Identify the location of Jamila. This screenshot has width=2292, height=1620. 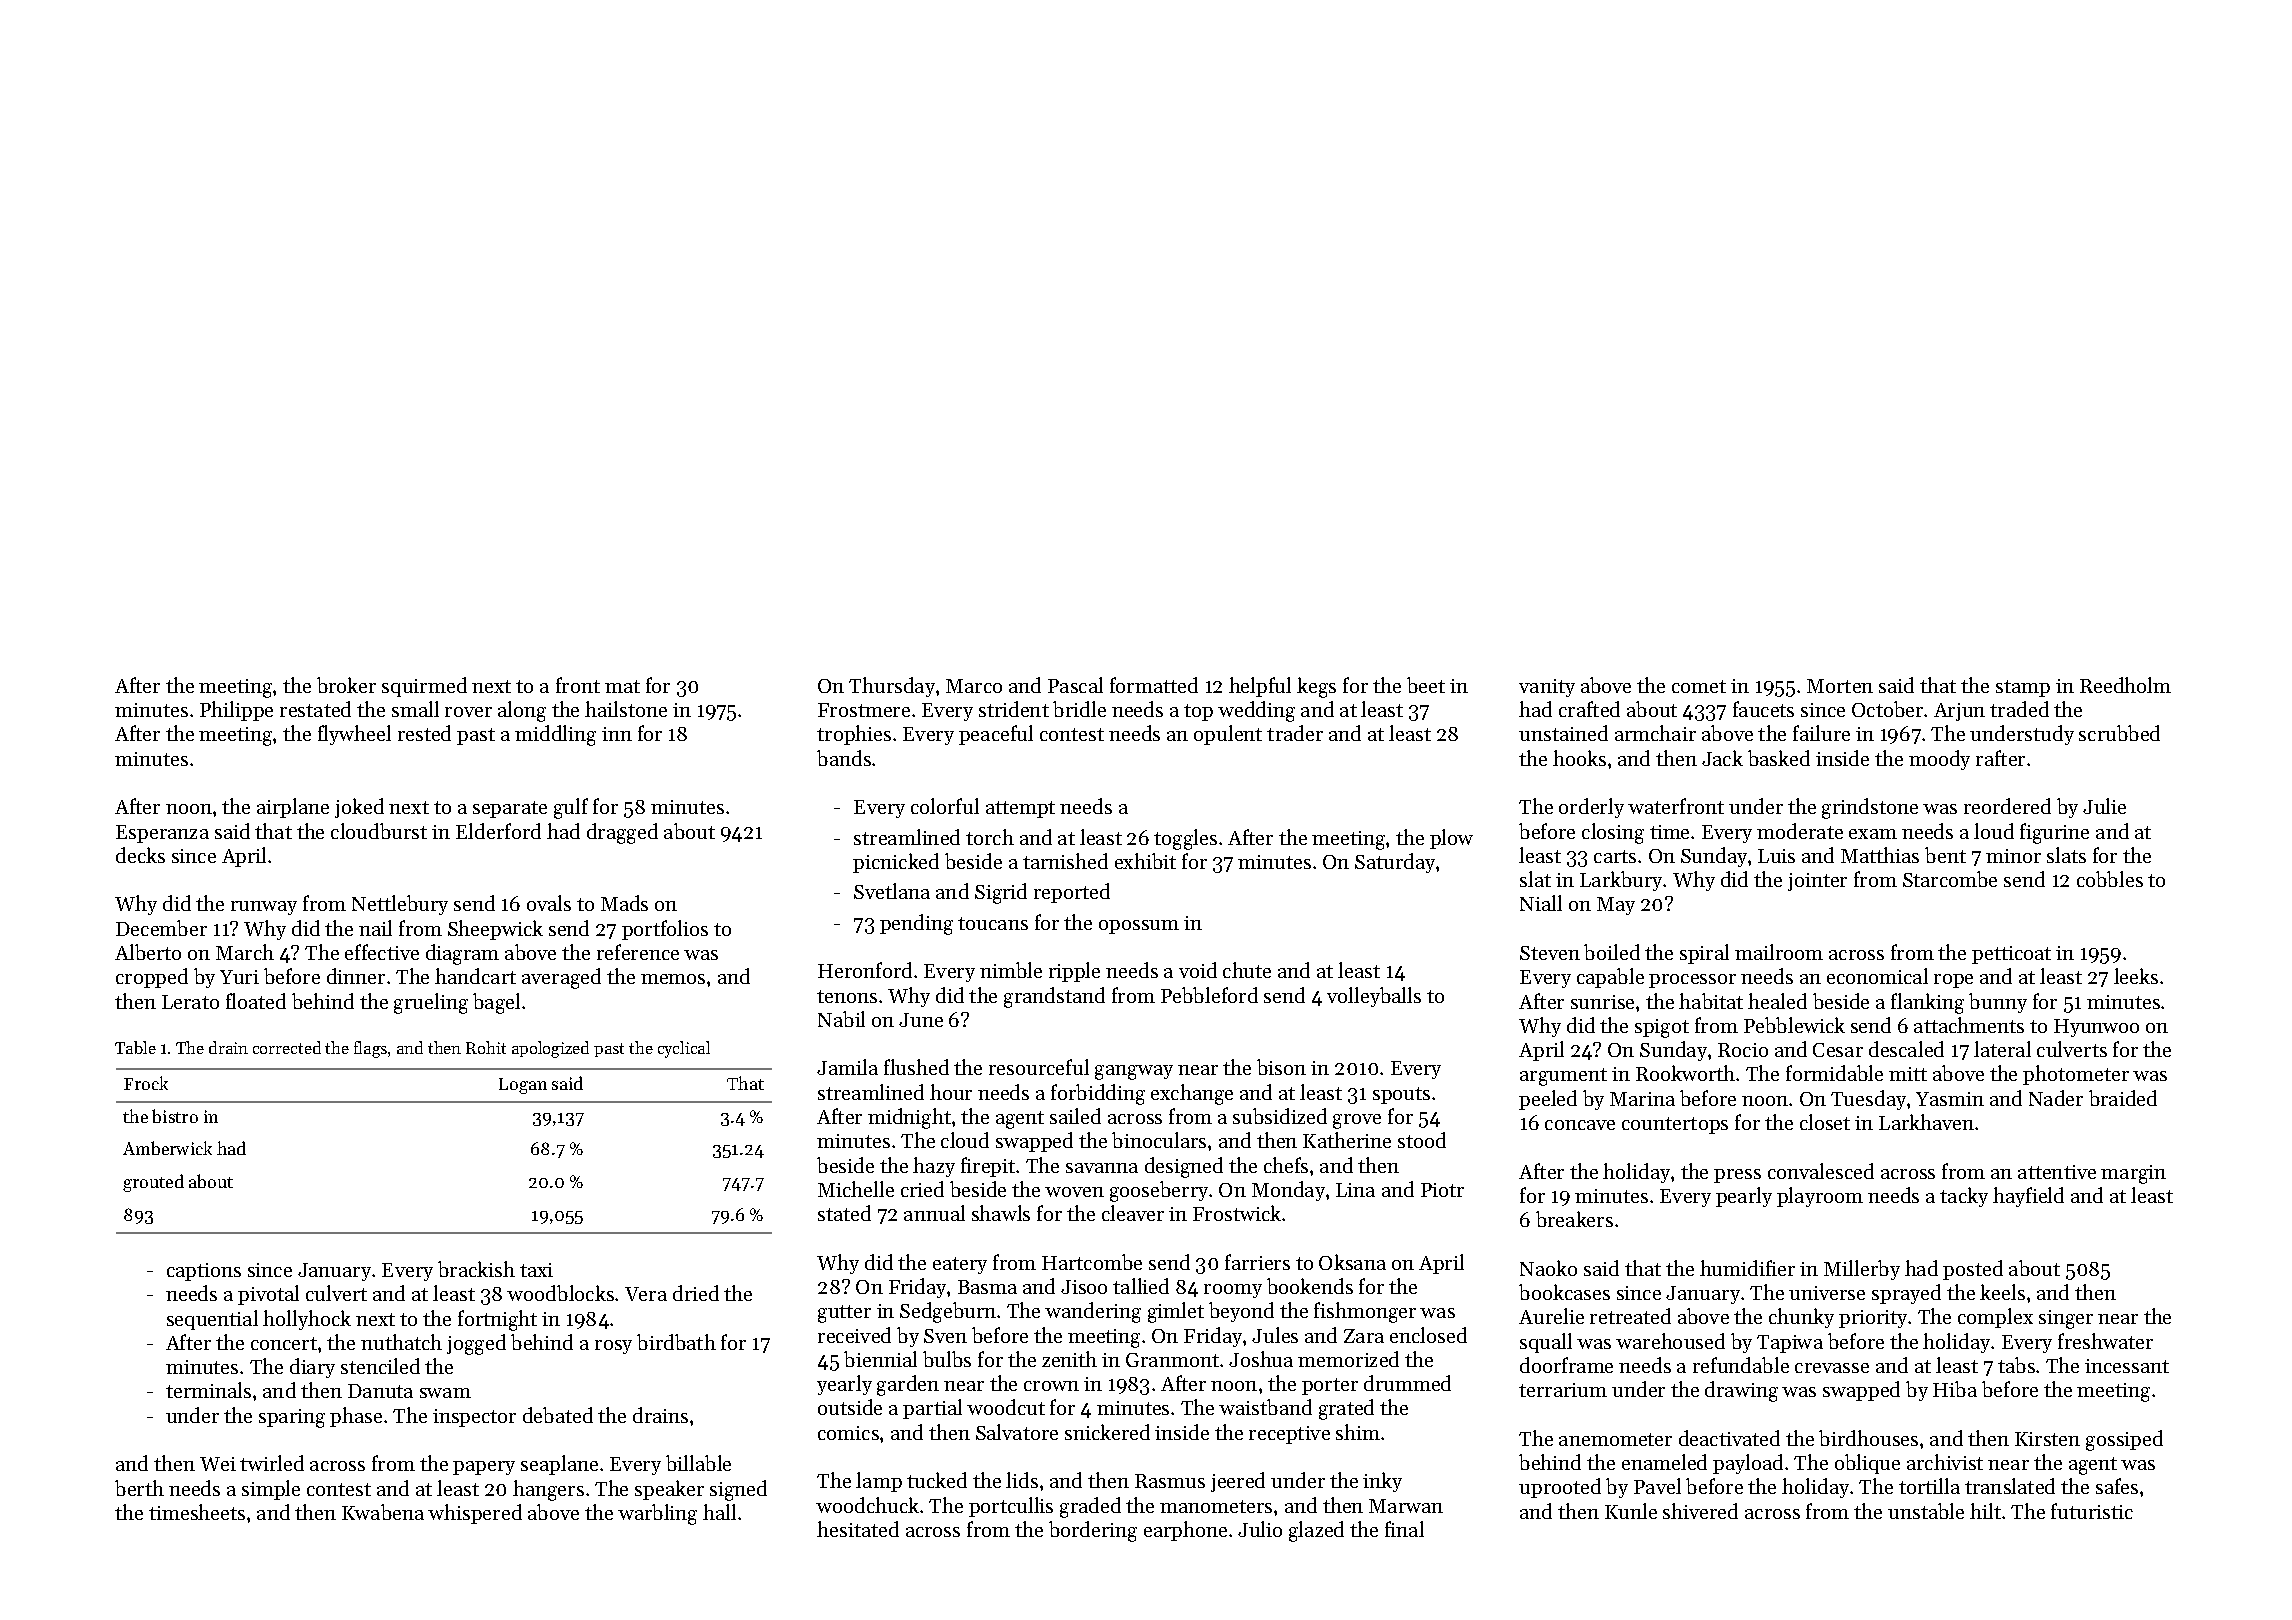
(847, 1067).
